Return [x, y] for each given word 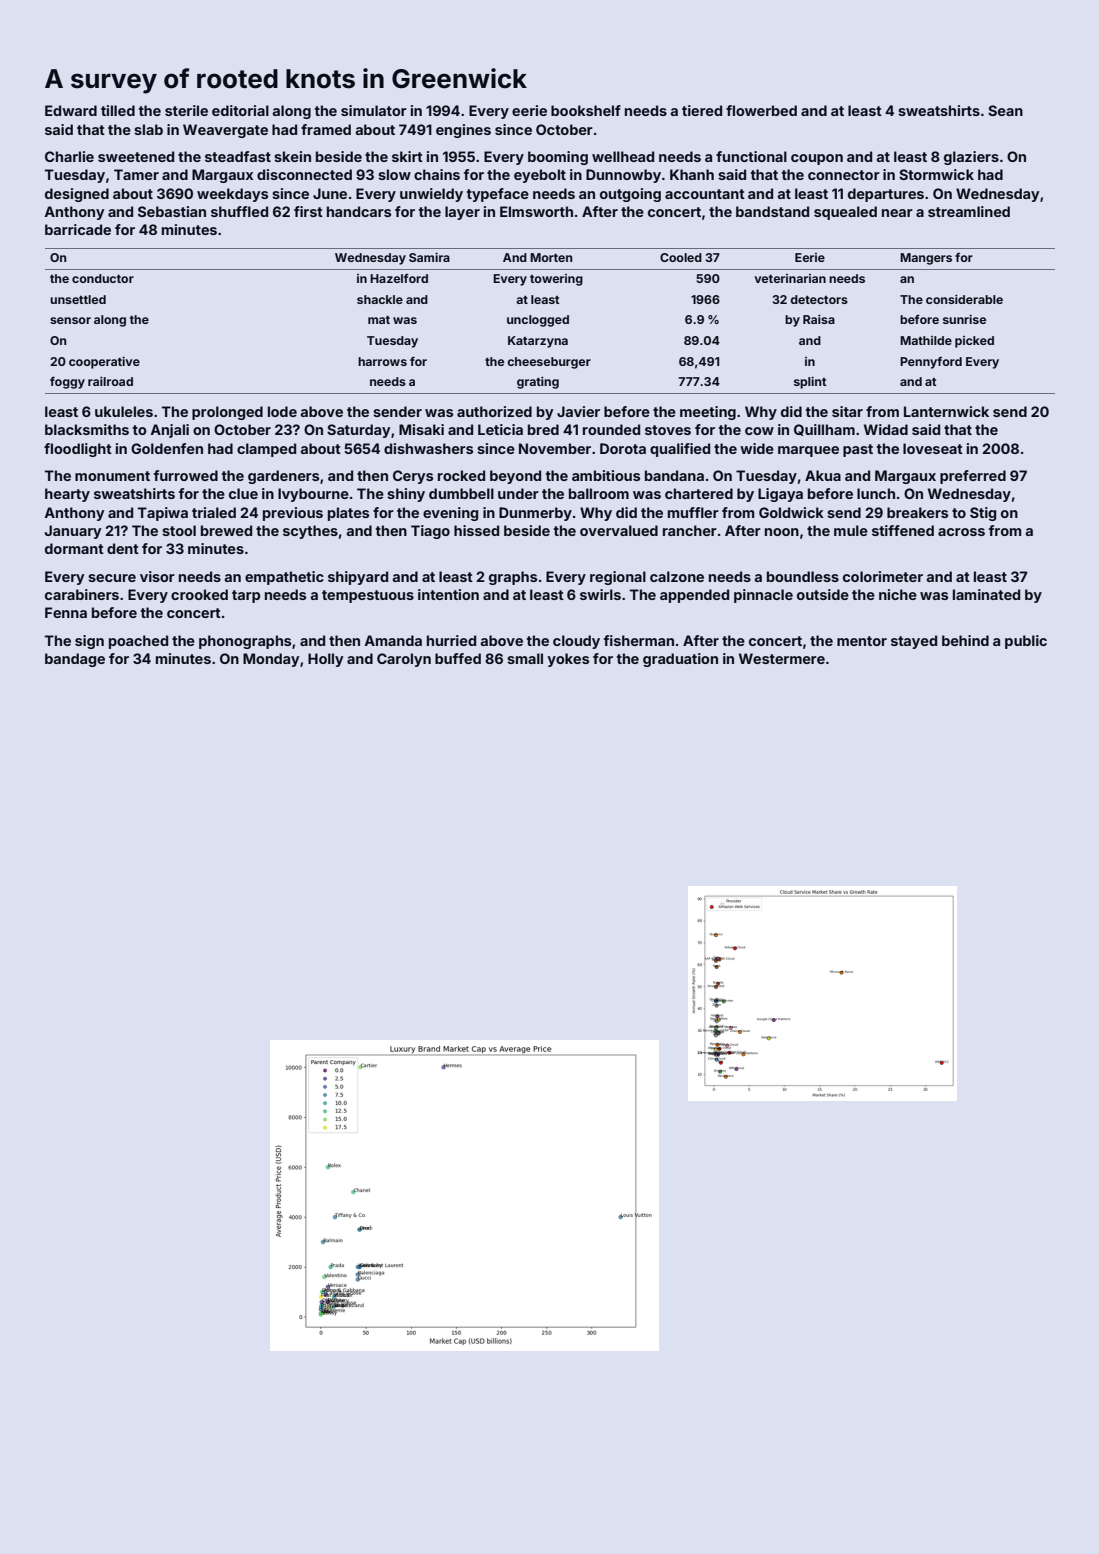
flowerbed [761, 110]
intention [448, 594]
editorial [240, 110]
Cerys [413, 477]
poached [138, 642]
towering [556, 280]
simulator [374, 110]
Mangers [926, 259]
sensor [70, 320]
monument [112, 476]
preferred [973, 477]
